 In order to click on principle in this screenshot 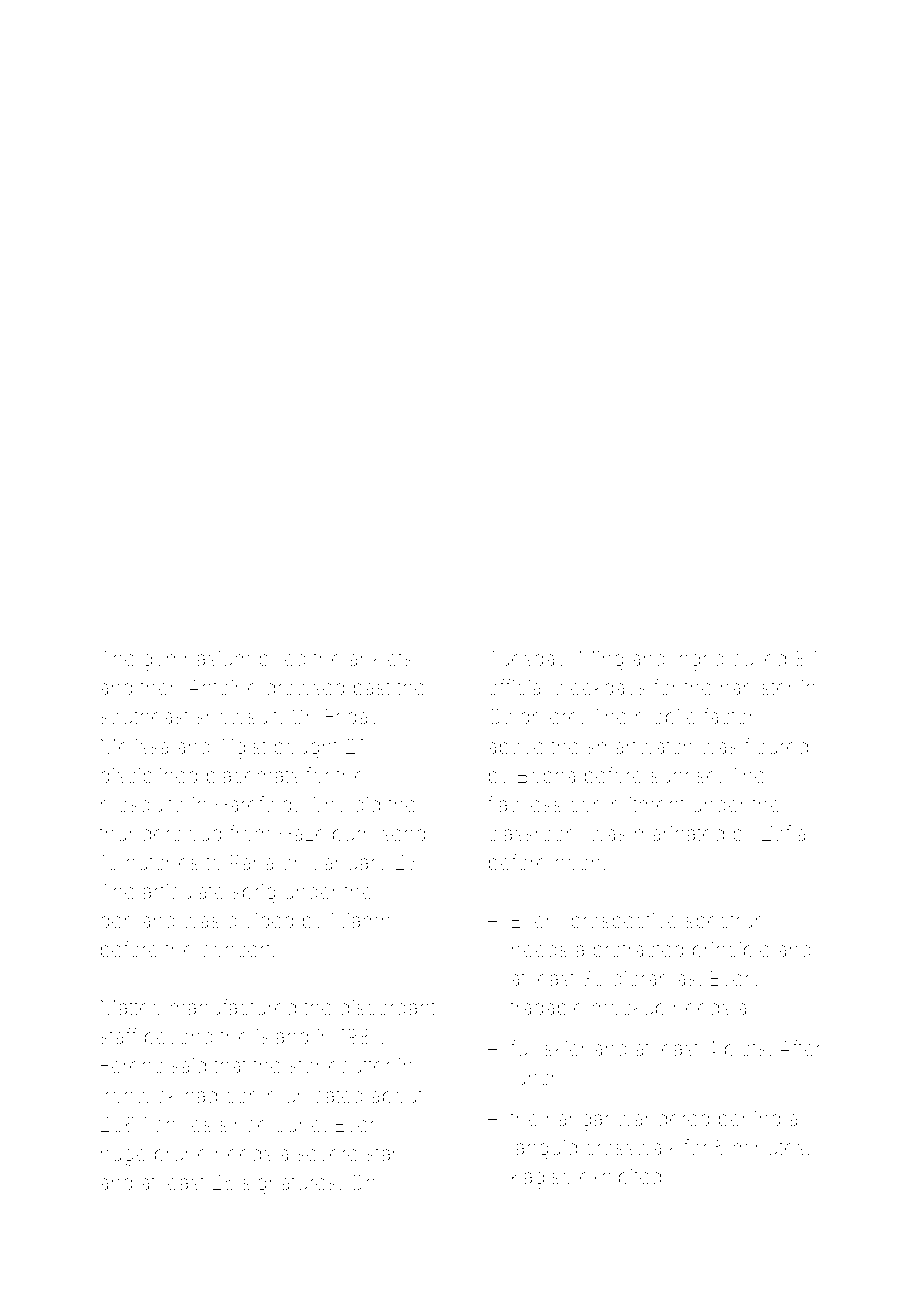, I will do `click(731, 951)`.
